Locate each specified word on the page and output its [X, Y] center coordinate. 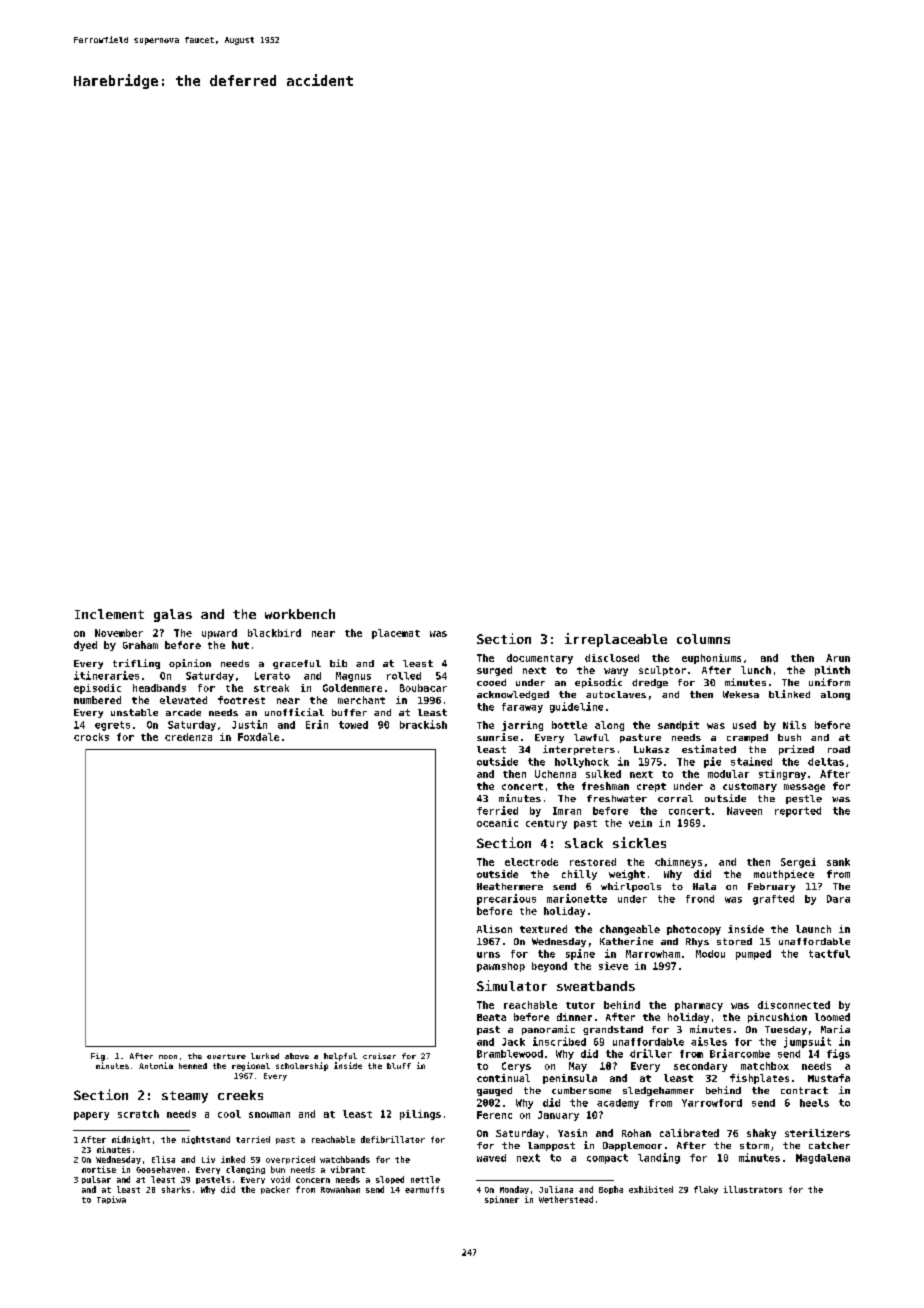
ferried [497, 810]
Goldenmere [352, 688]
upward [219, 634]
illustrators [753, 1189]
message [804, 788]
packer [275, 1190]
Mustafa [829, 1078]
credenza [188, 737]
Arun [838, 658]
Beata [491, 1017]
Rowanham [340, 1189]
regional [251, 1066]
